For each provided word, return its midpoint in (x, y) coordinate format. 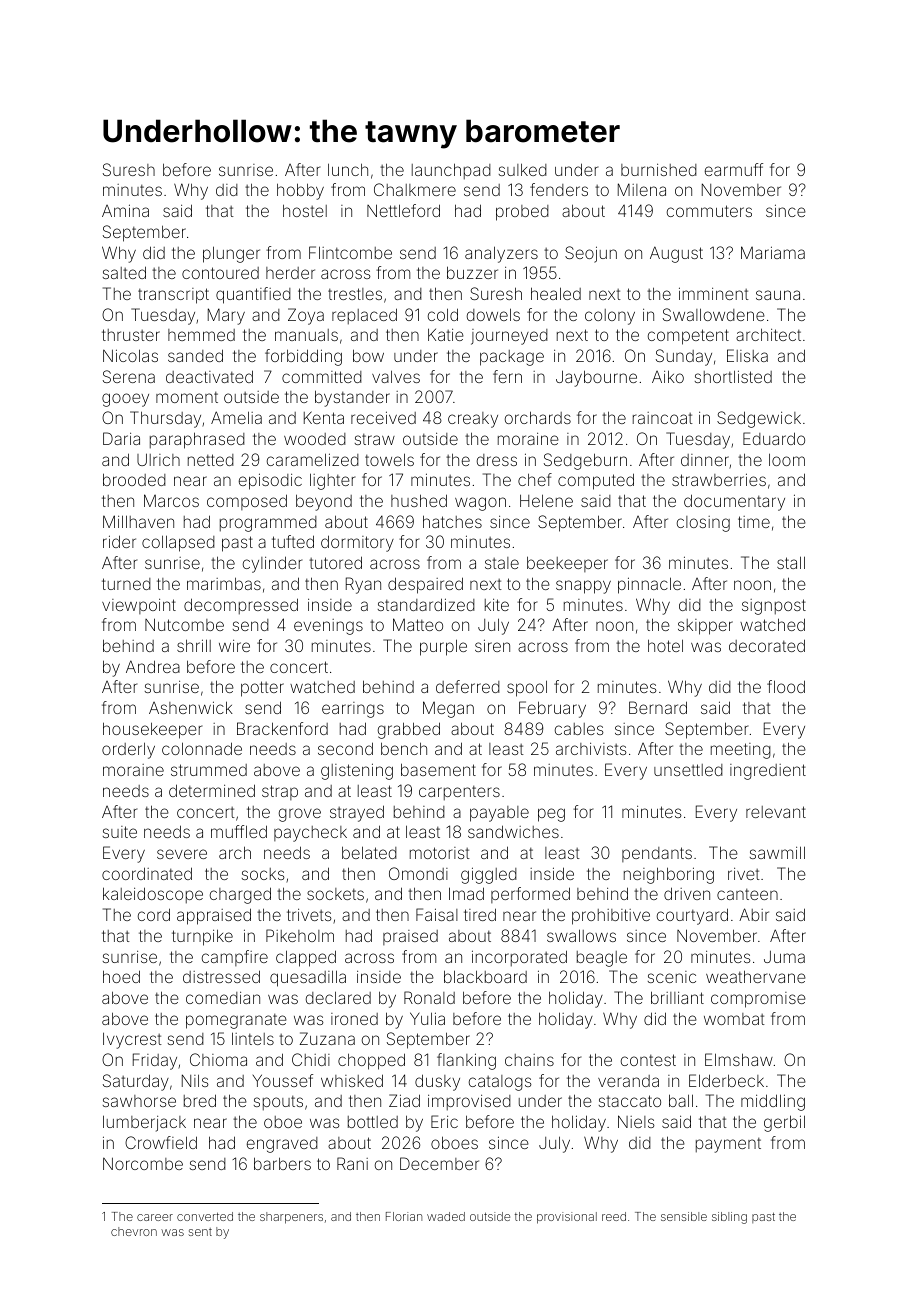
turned (126, 584)
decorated (767, 645)
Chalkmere (415, 189)
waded (446, 1216)
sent (200, 1232)
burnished (659, 169)
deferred (468, 686)
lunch (348, 169)
